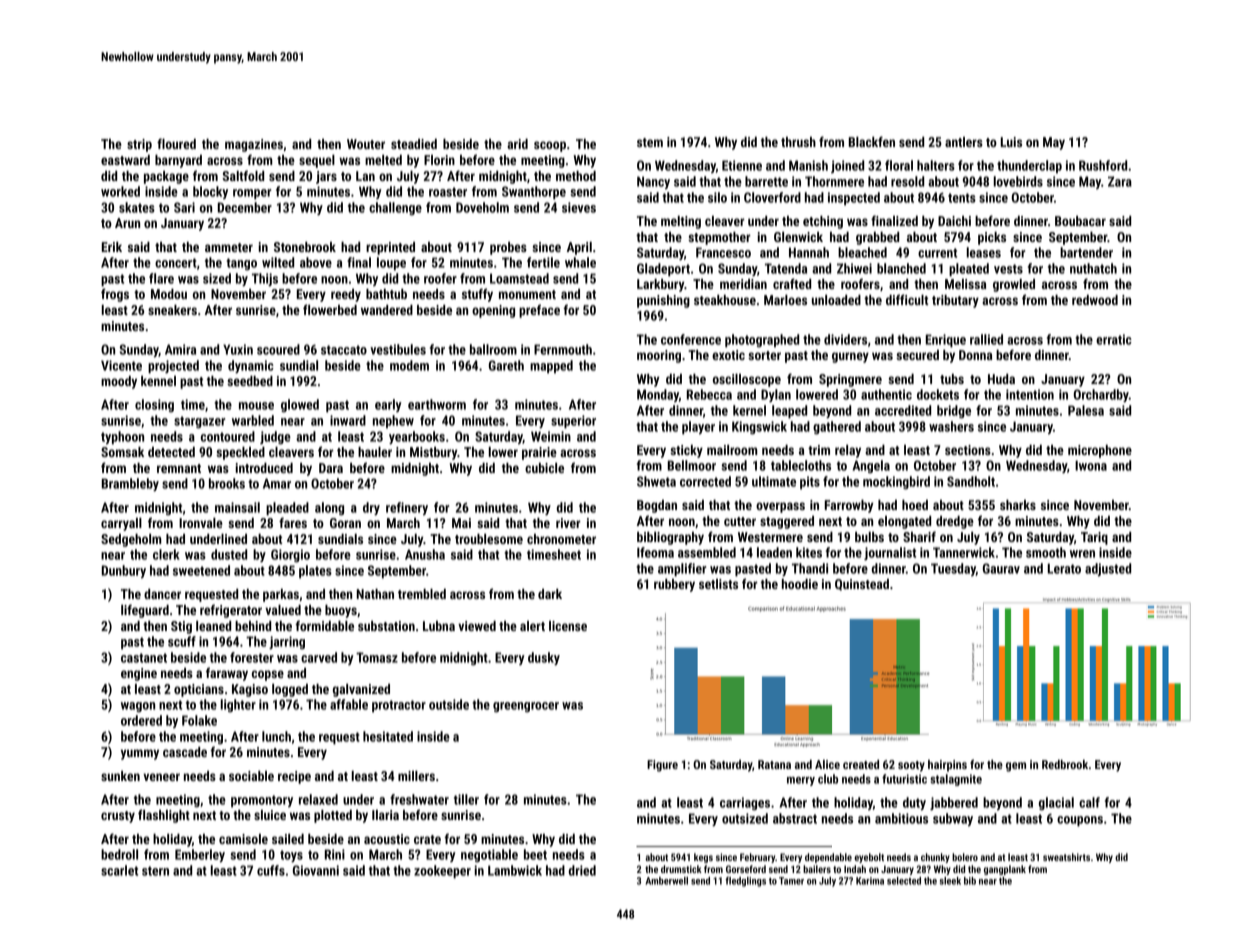 The width and height of the screenshot is (1233, 952). What do you see at coordinates (119, 870) in the screenshot?
I see `scarlet` at bounding box center [119, 870].
